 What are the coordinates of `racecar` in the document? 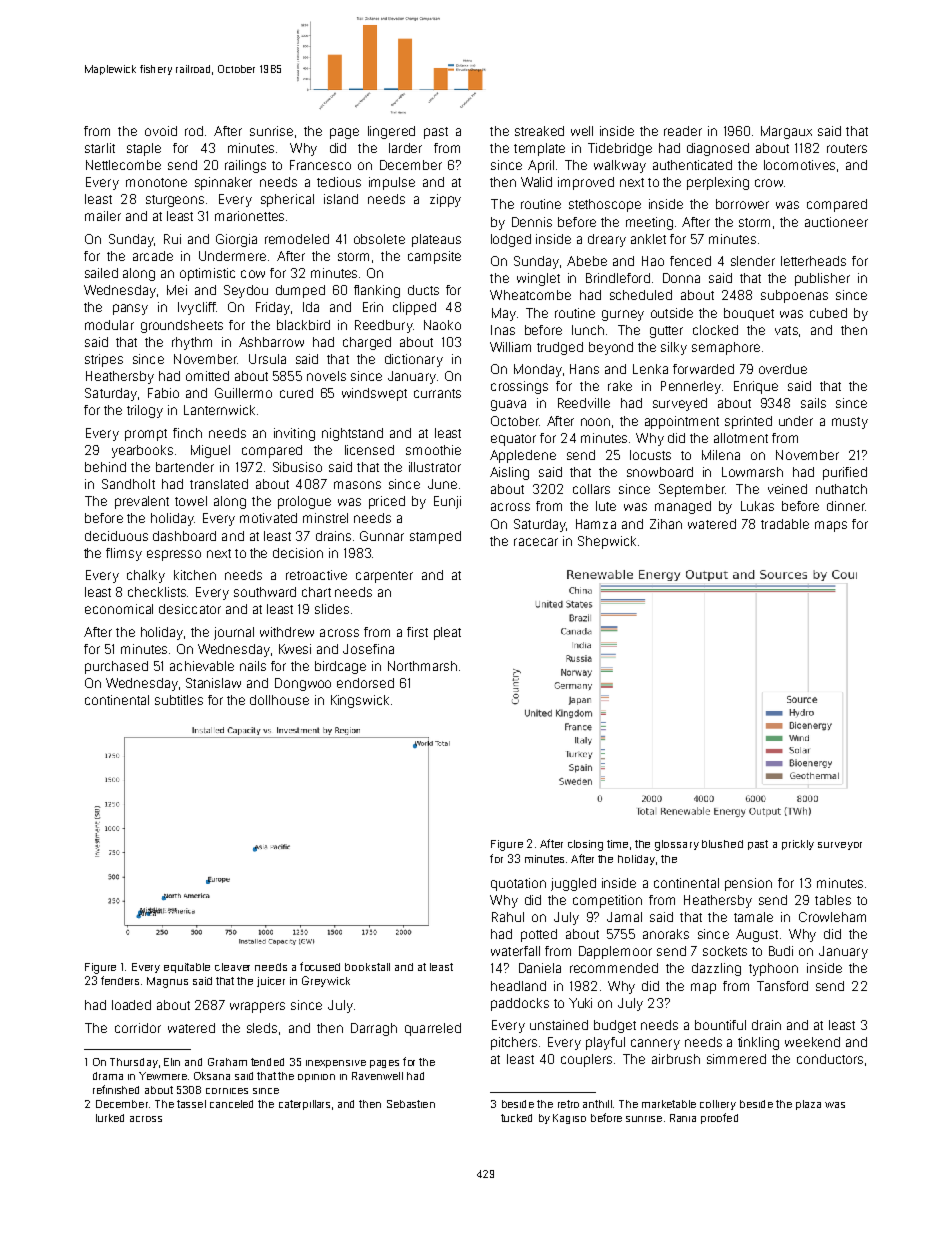 It's located at (536, 542).
